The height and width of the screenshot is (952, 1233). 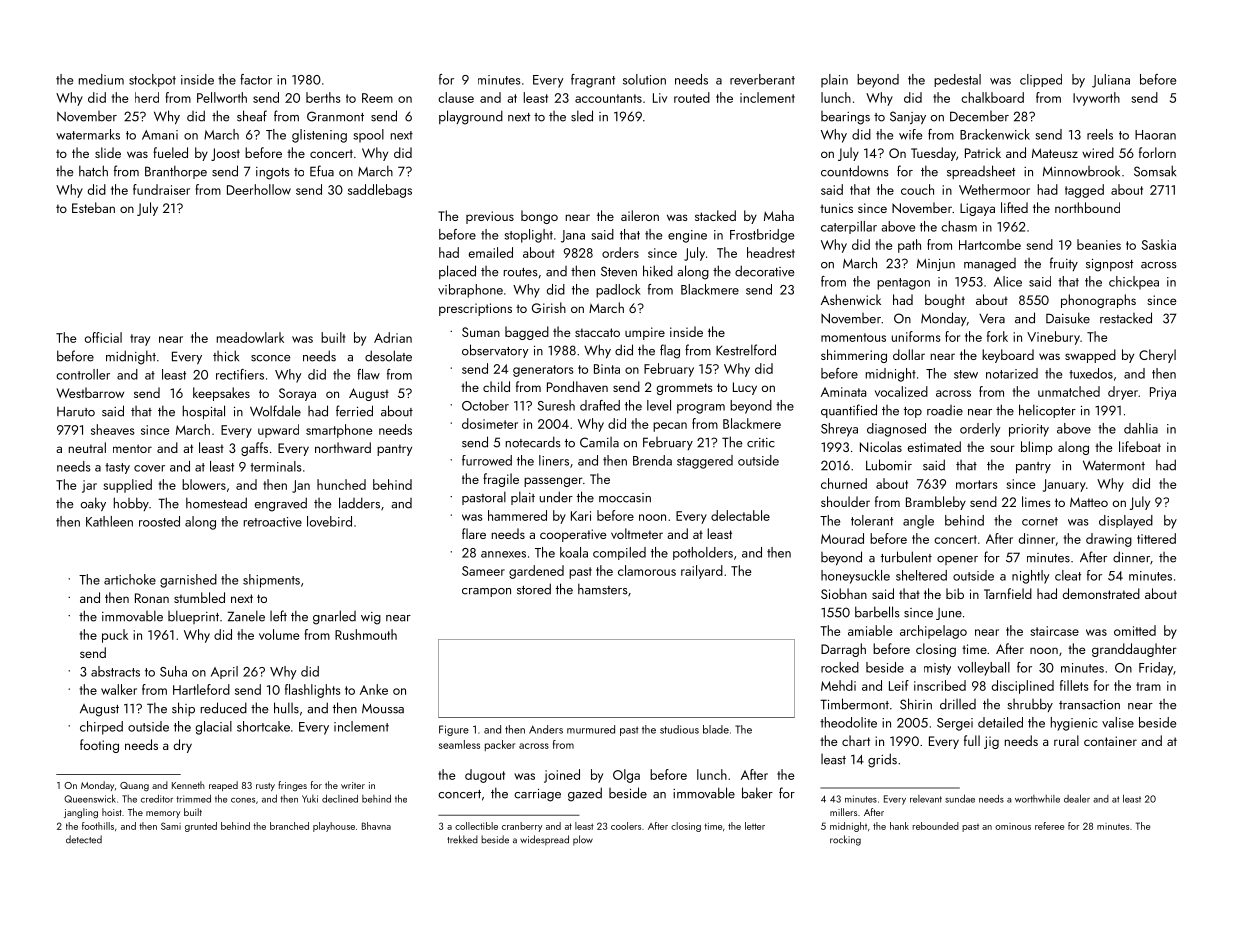 I want to click on sheaf, so click(x=252, y=116).
